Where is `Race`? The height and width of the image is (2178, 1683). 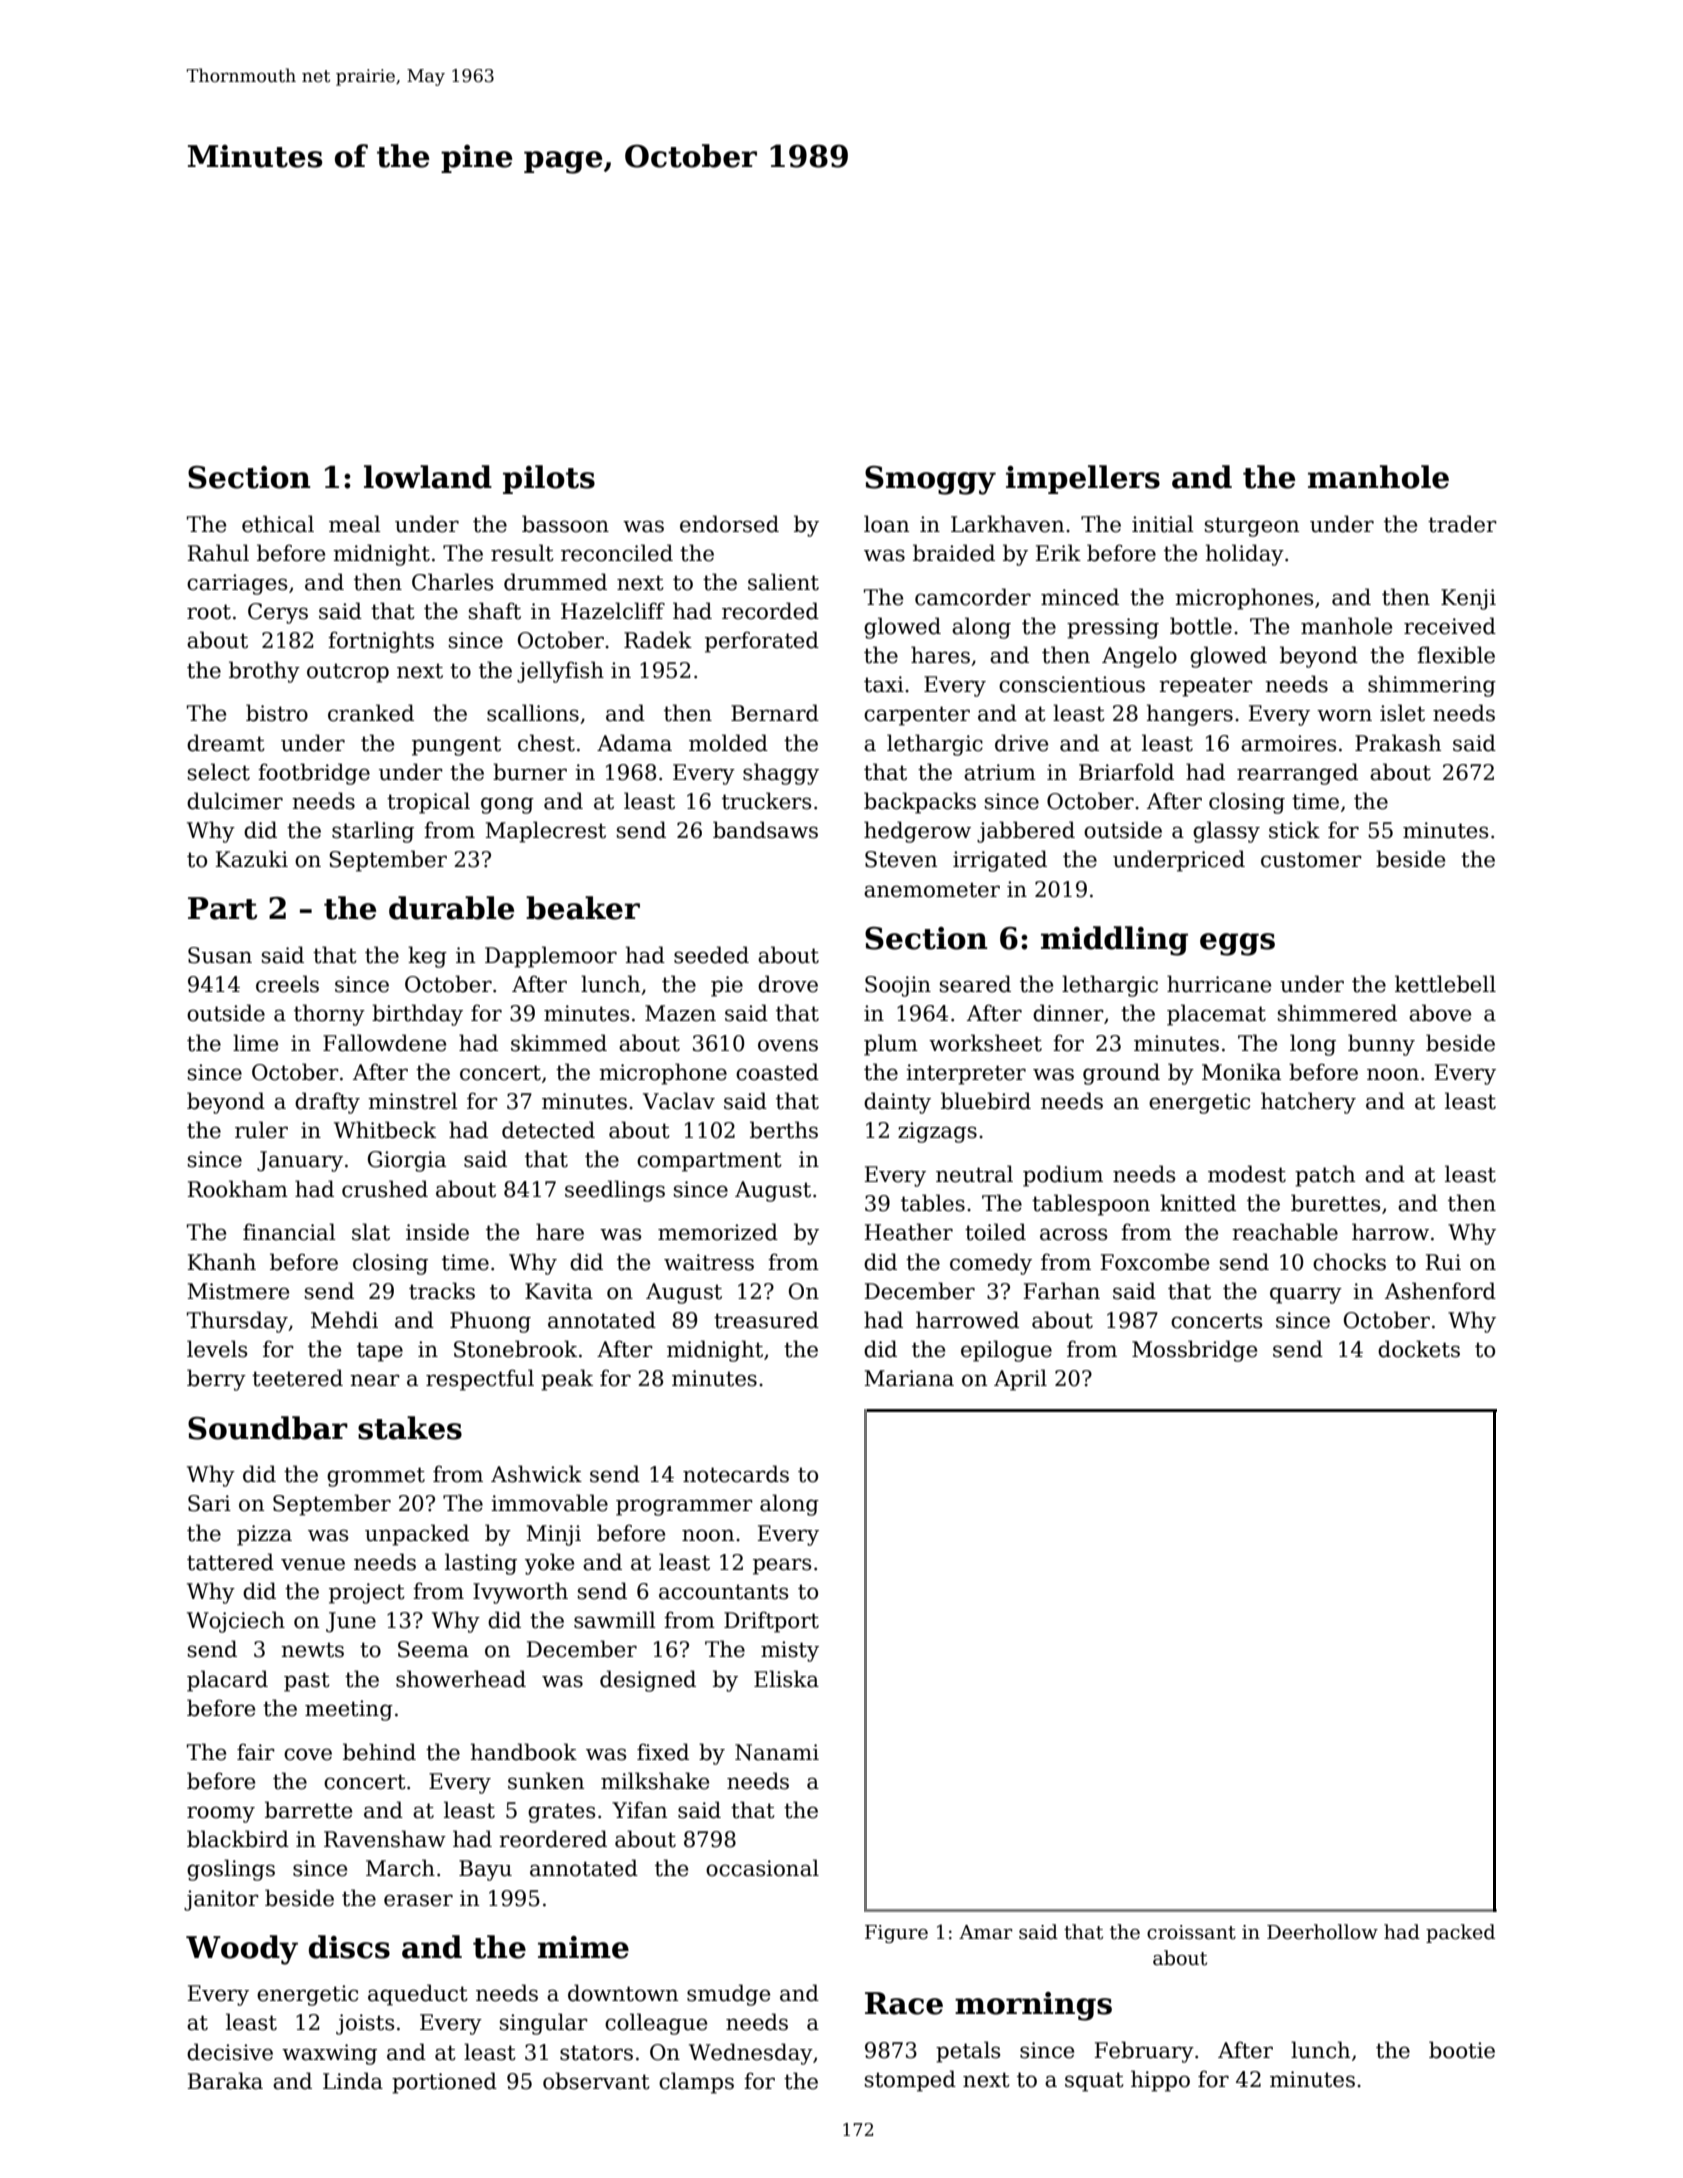 Race is located at coordinates (904, 2003).
